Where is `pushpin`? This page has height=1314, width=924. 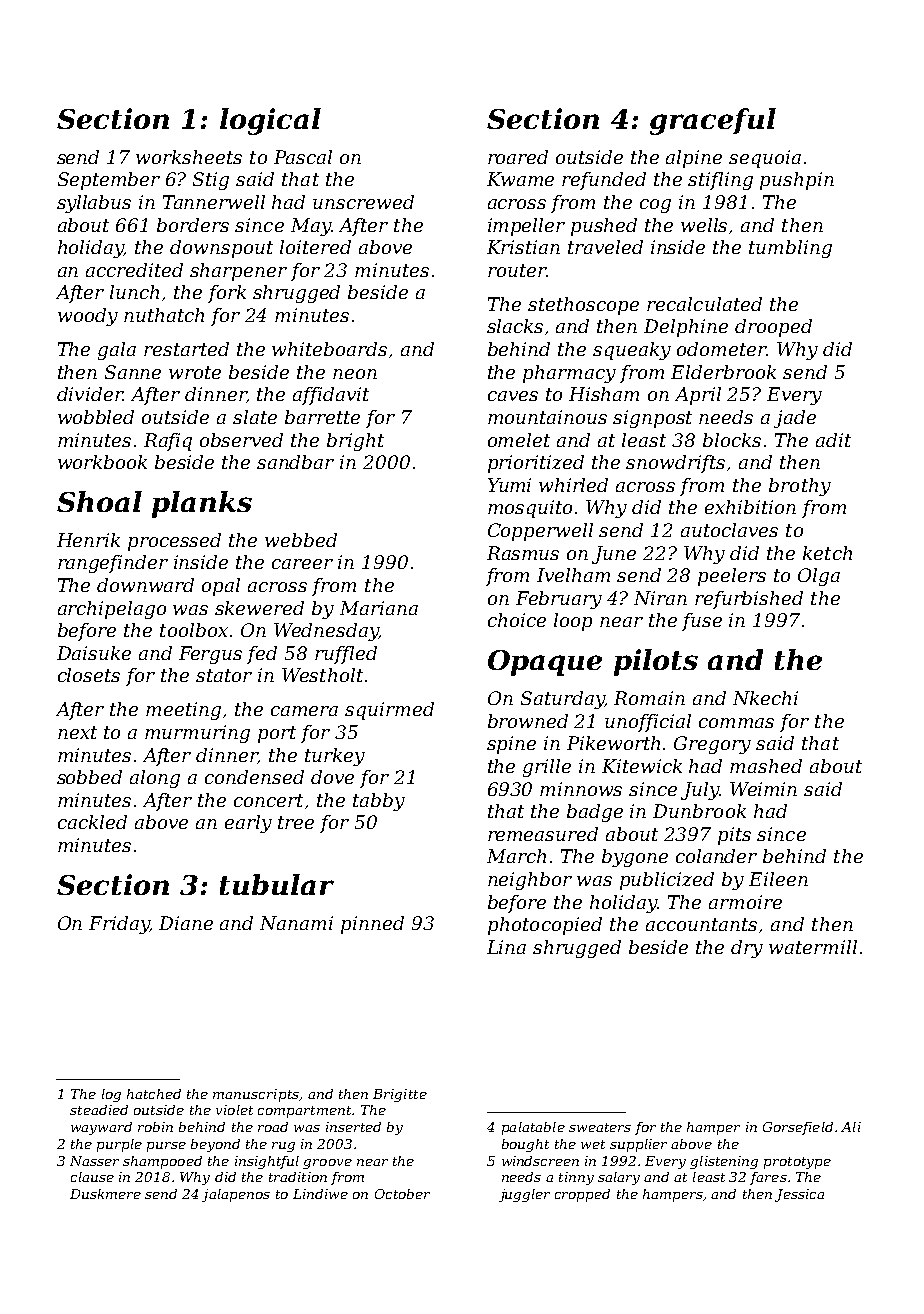 pushpin is located at coordinates (797, 181).
